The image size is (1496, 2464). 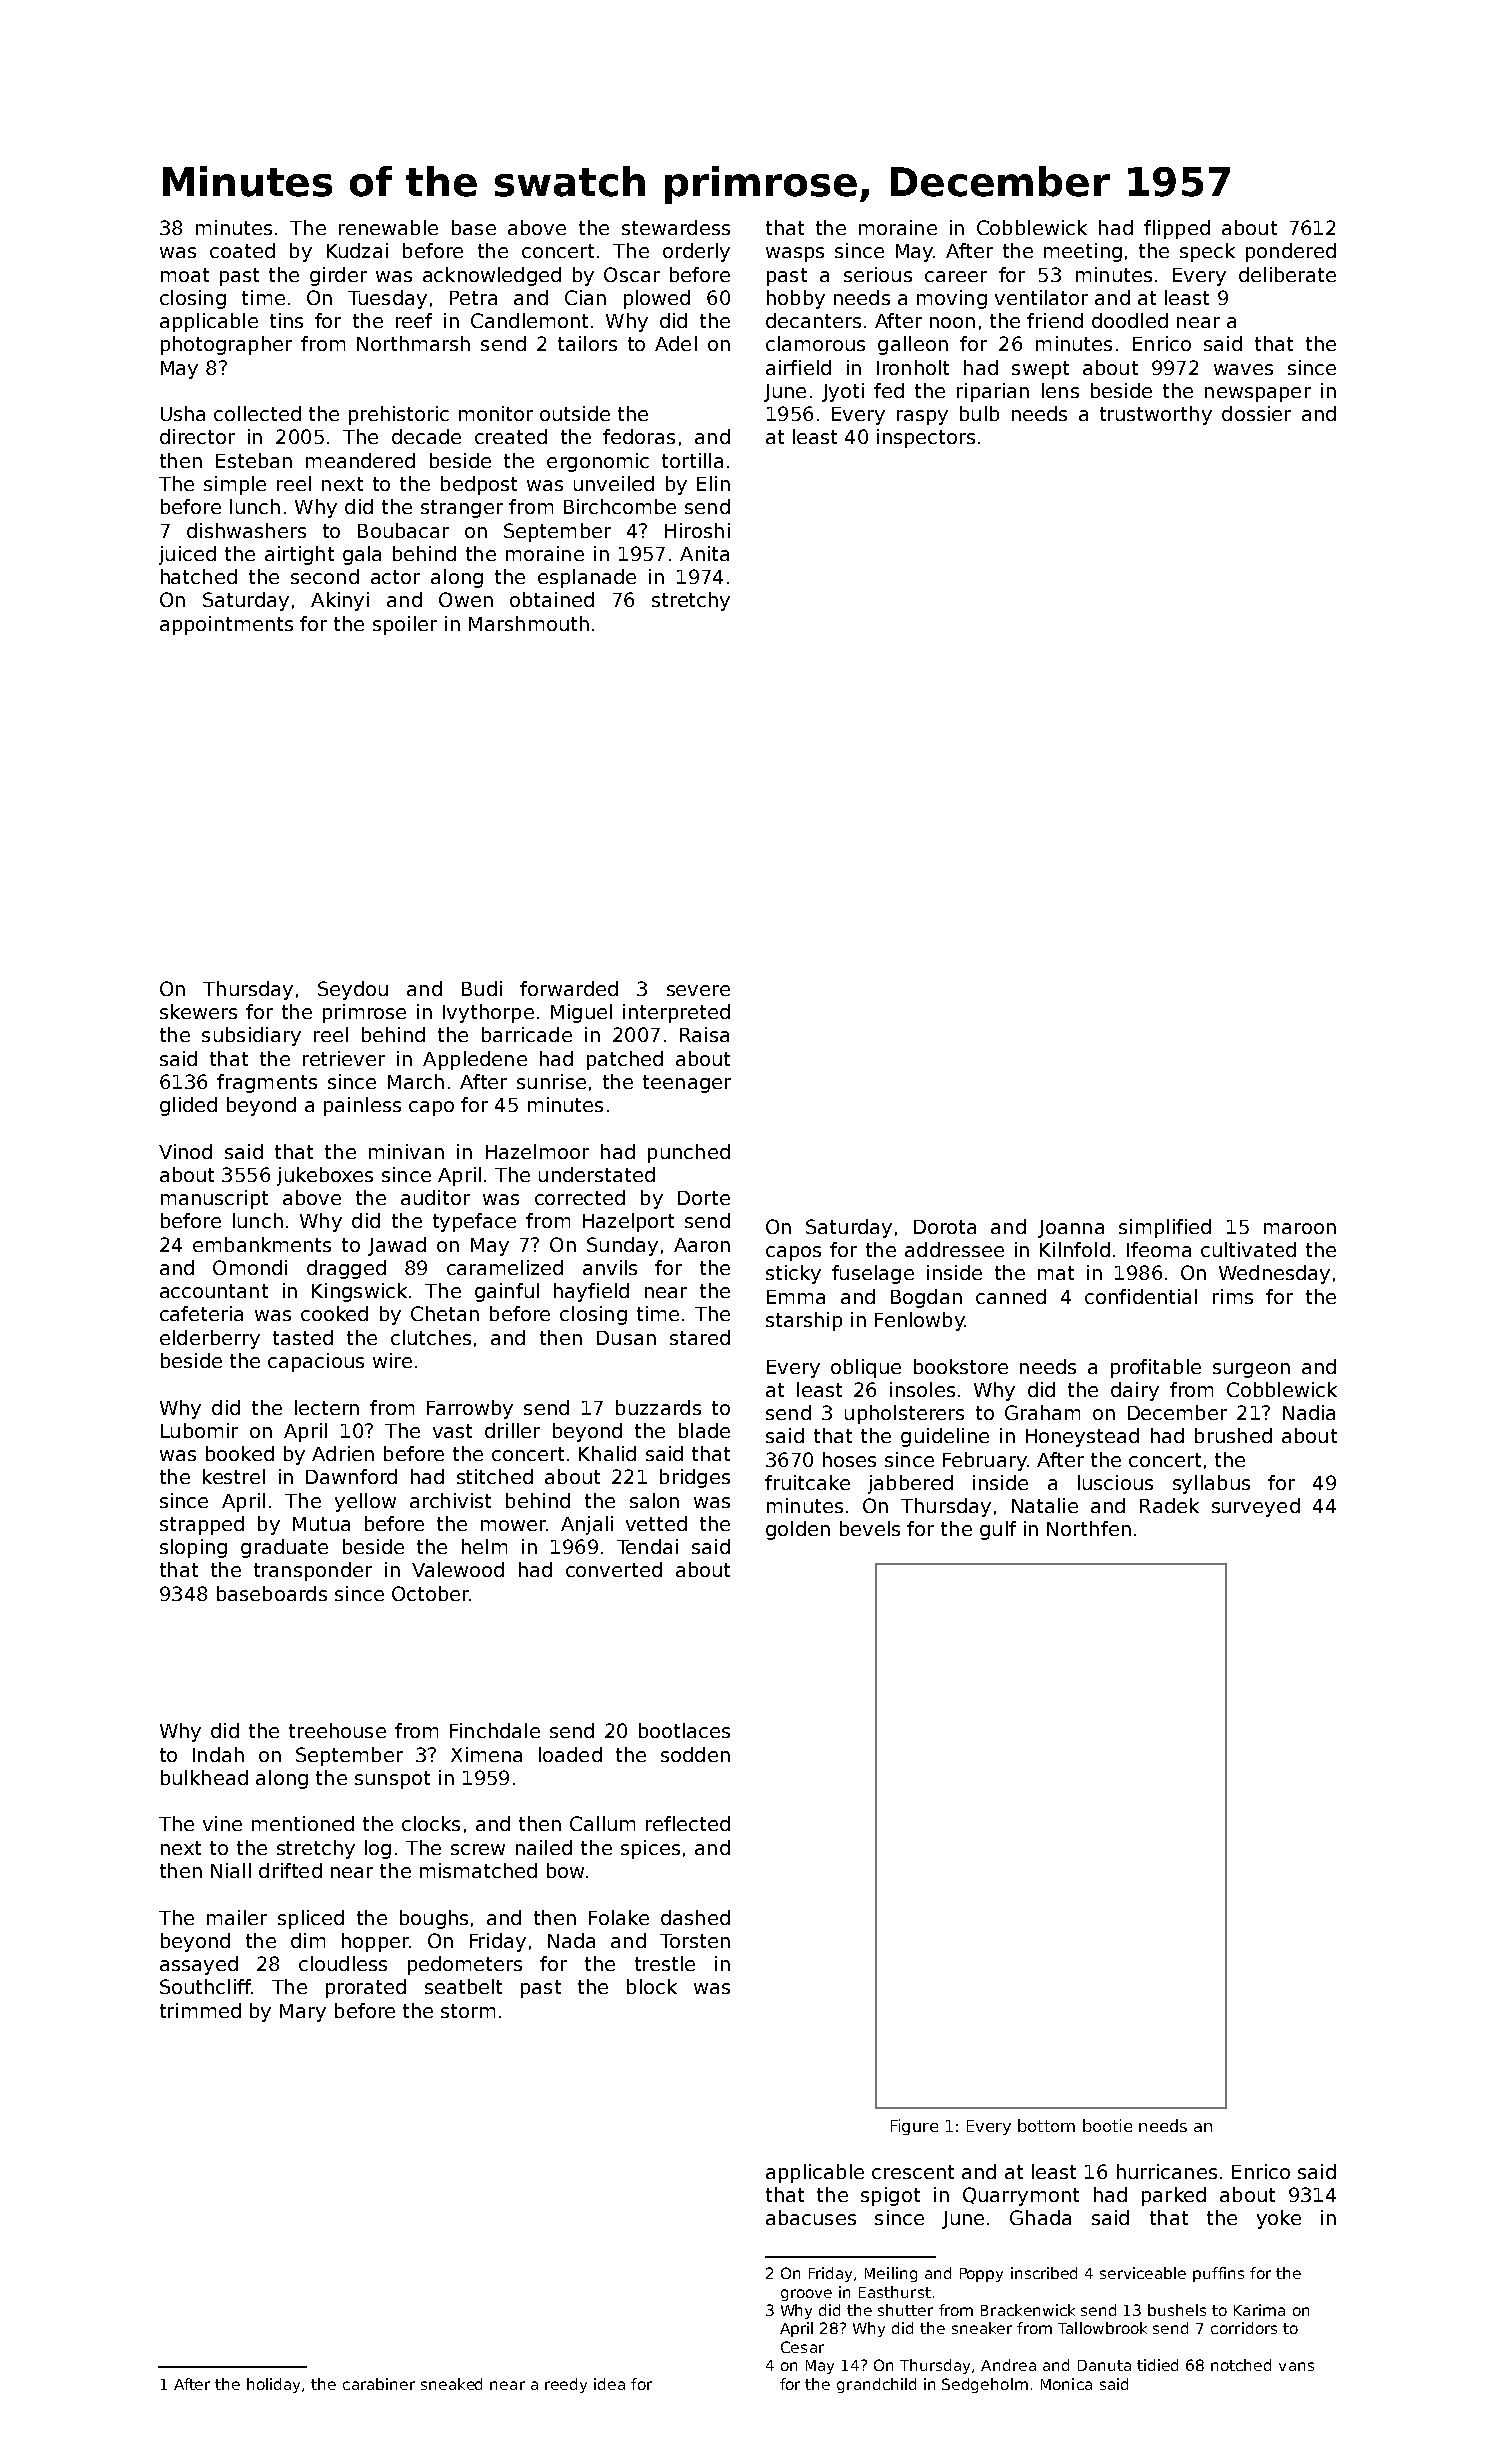 I want to click on waves, so click(x=1243, y=369).
